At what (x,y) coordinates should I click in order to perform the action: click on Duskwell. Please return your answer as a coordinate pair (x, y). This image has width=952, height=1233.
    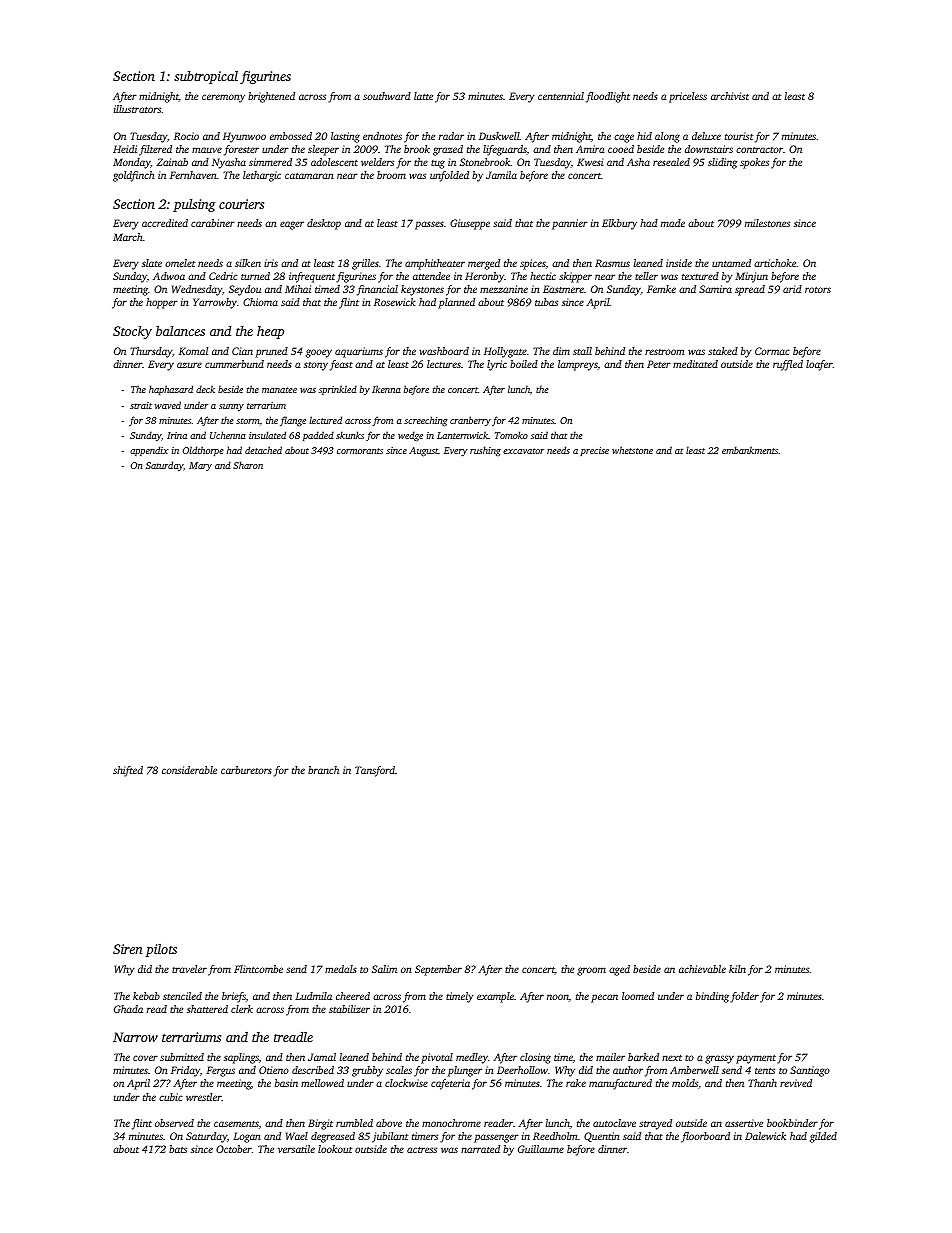
    Looking at the image, I should click on (499, 136).
